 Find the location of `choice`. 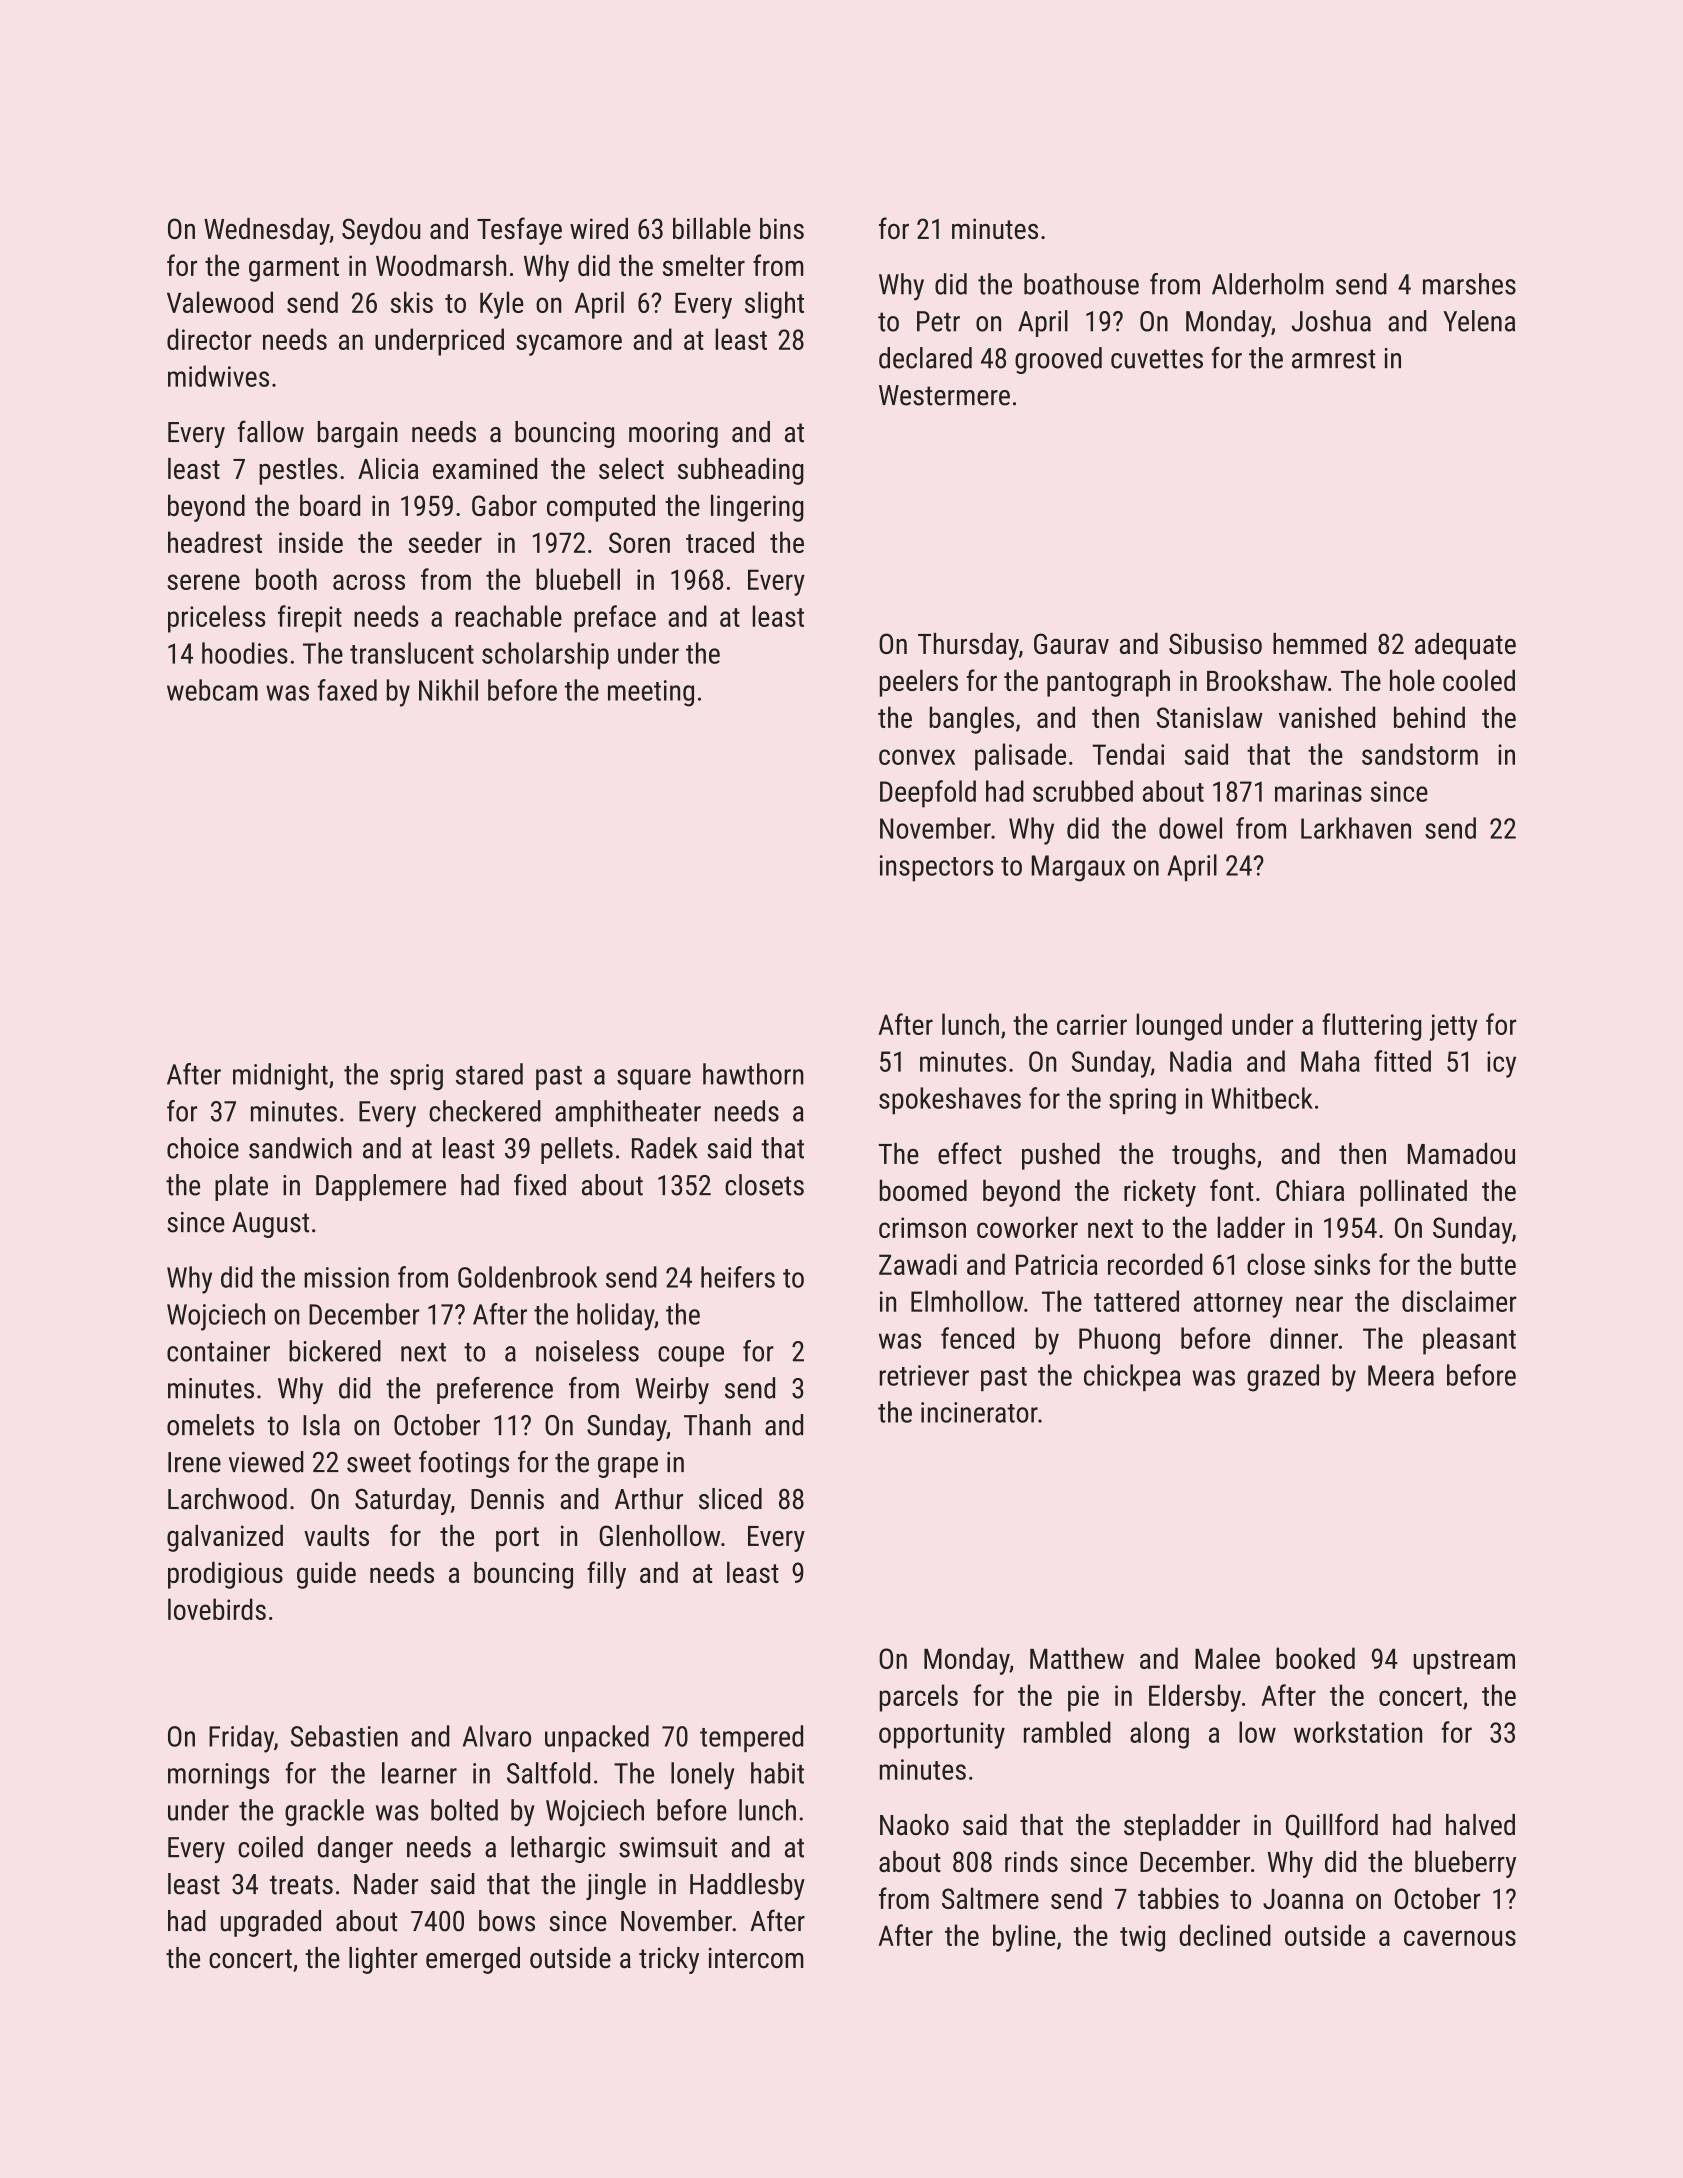

choice is located at coordinates (203, 1148).
